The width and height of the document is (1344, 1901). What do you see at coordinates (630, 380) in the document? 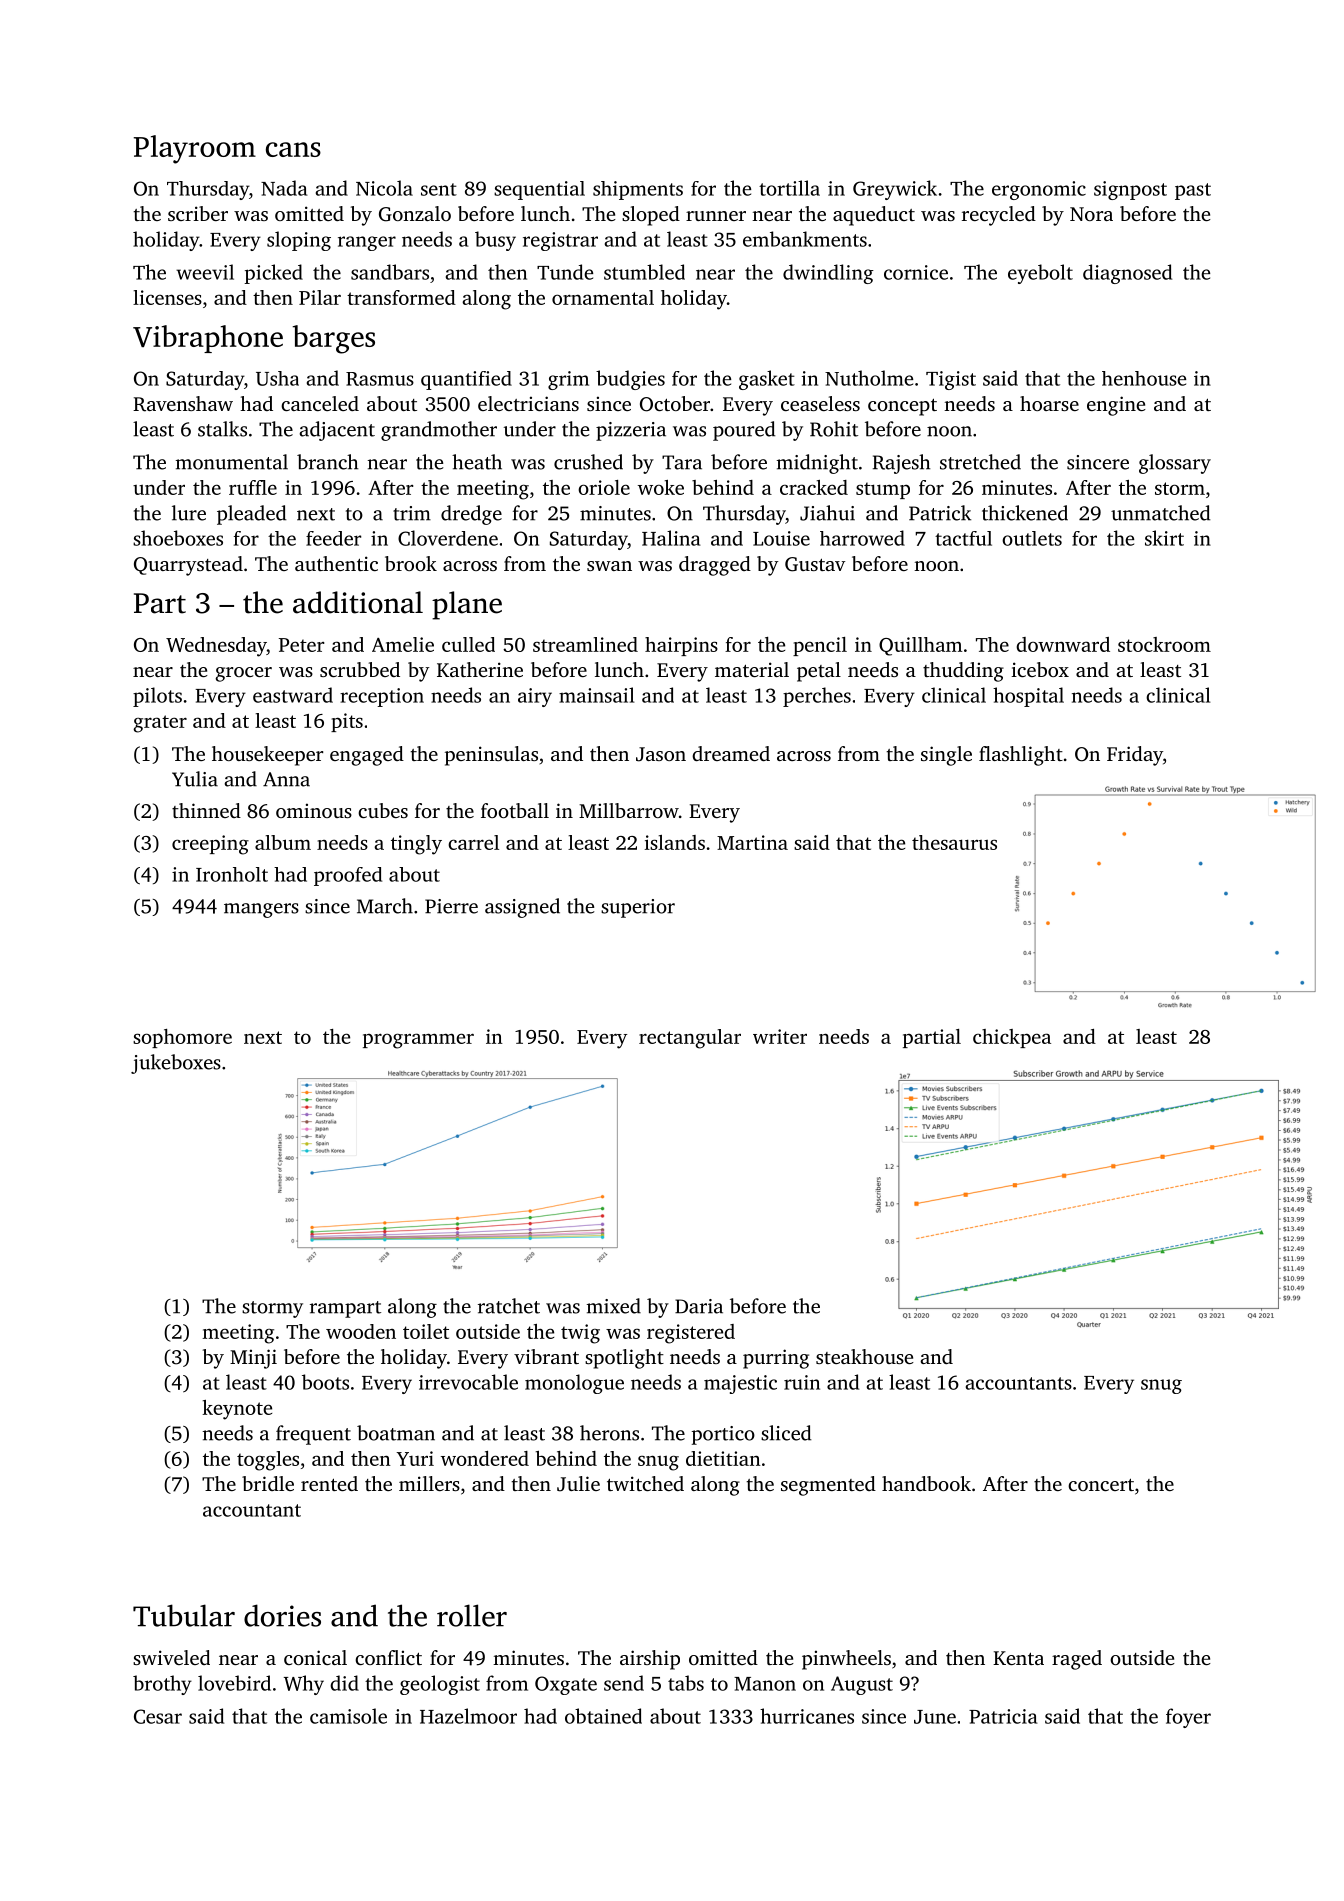
I see `budgies` at bounding box center [630, 380].
